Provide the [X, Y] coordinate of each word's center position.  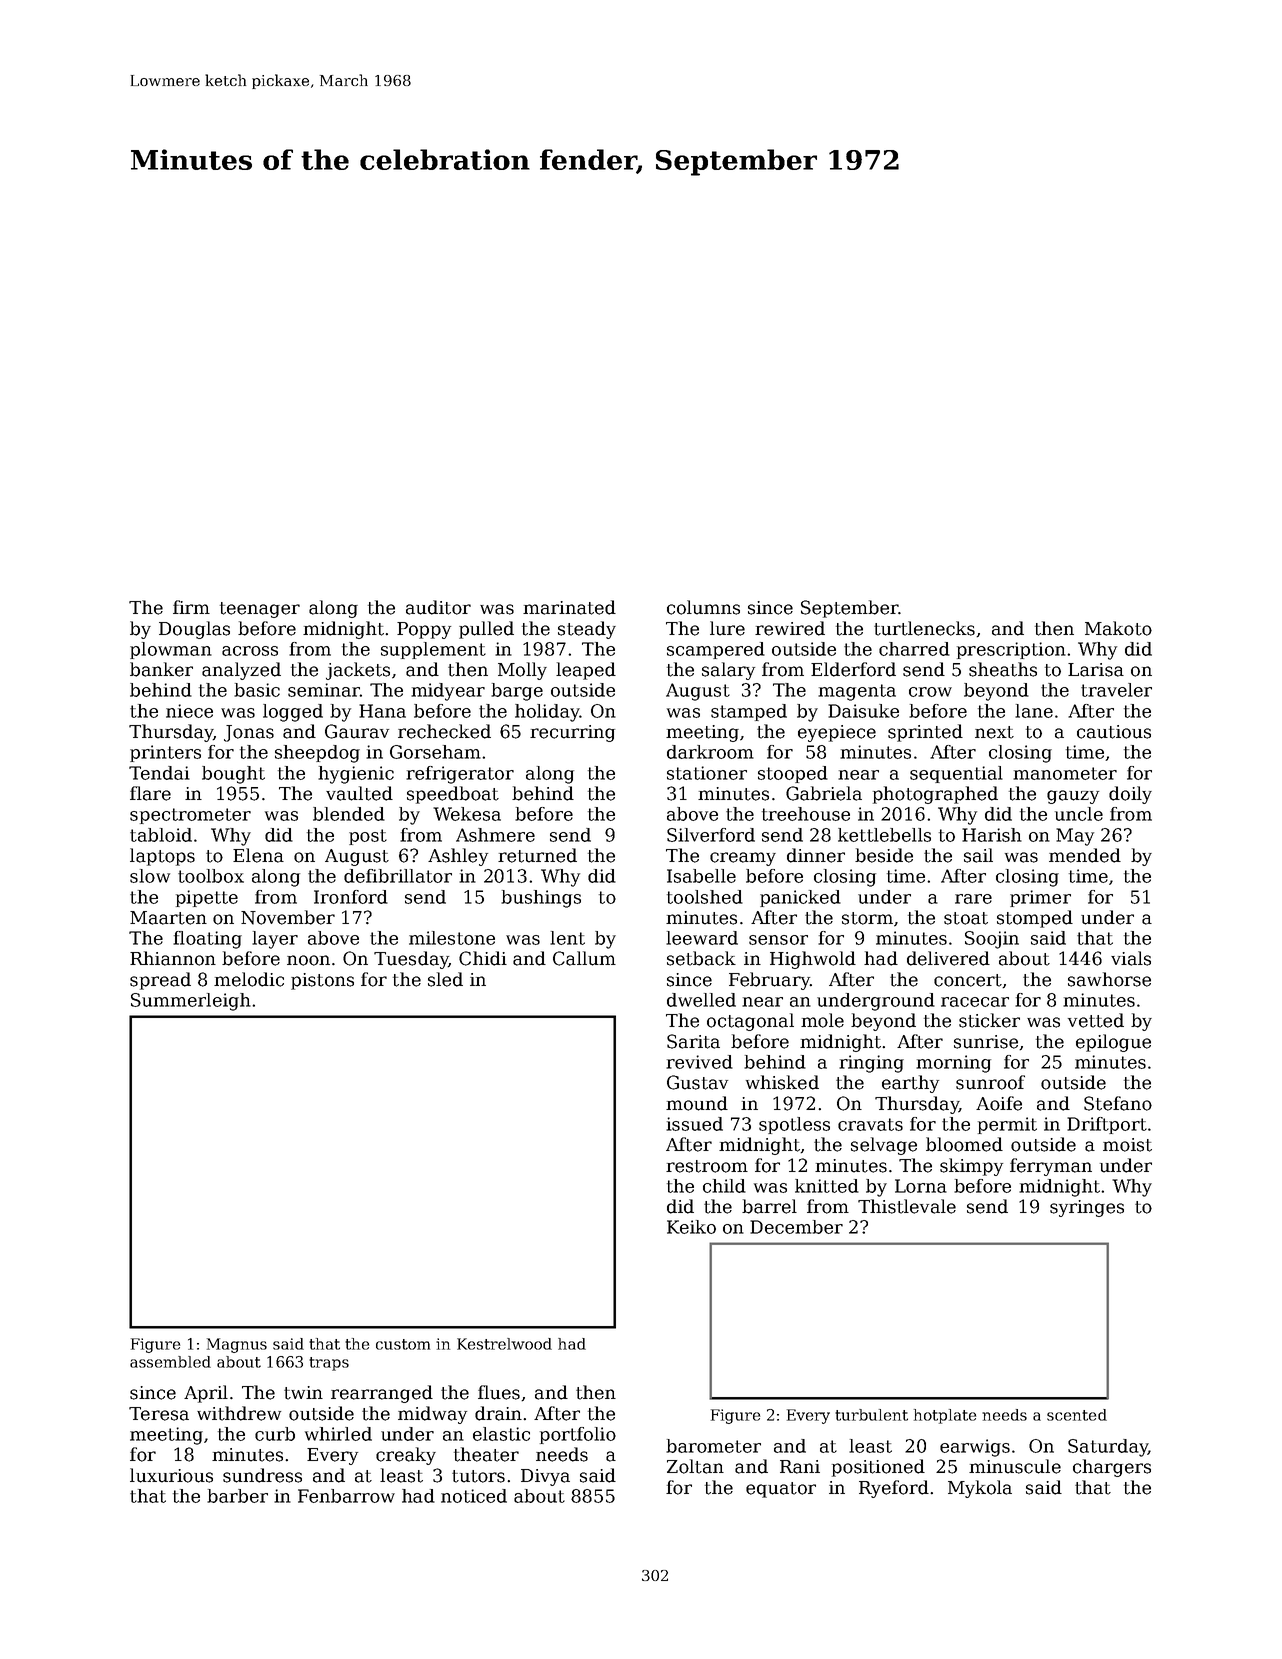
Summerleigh [191, 1002]
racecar [975, 1002]
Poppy [424, 630]
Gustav [697, 1082]
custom [403, 1344]
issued [694, 1124]
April [206, 1394]
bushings [541, 899]
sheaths [1003, 669]
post [368, 837]
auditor [438, 607]
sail [978, 855]
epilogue [1113, 1043]
